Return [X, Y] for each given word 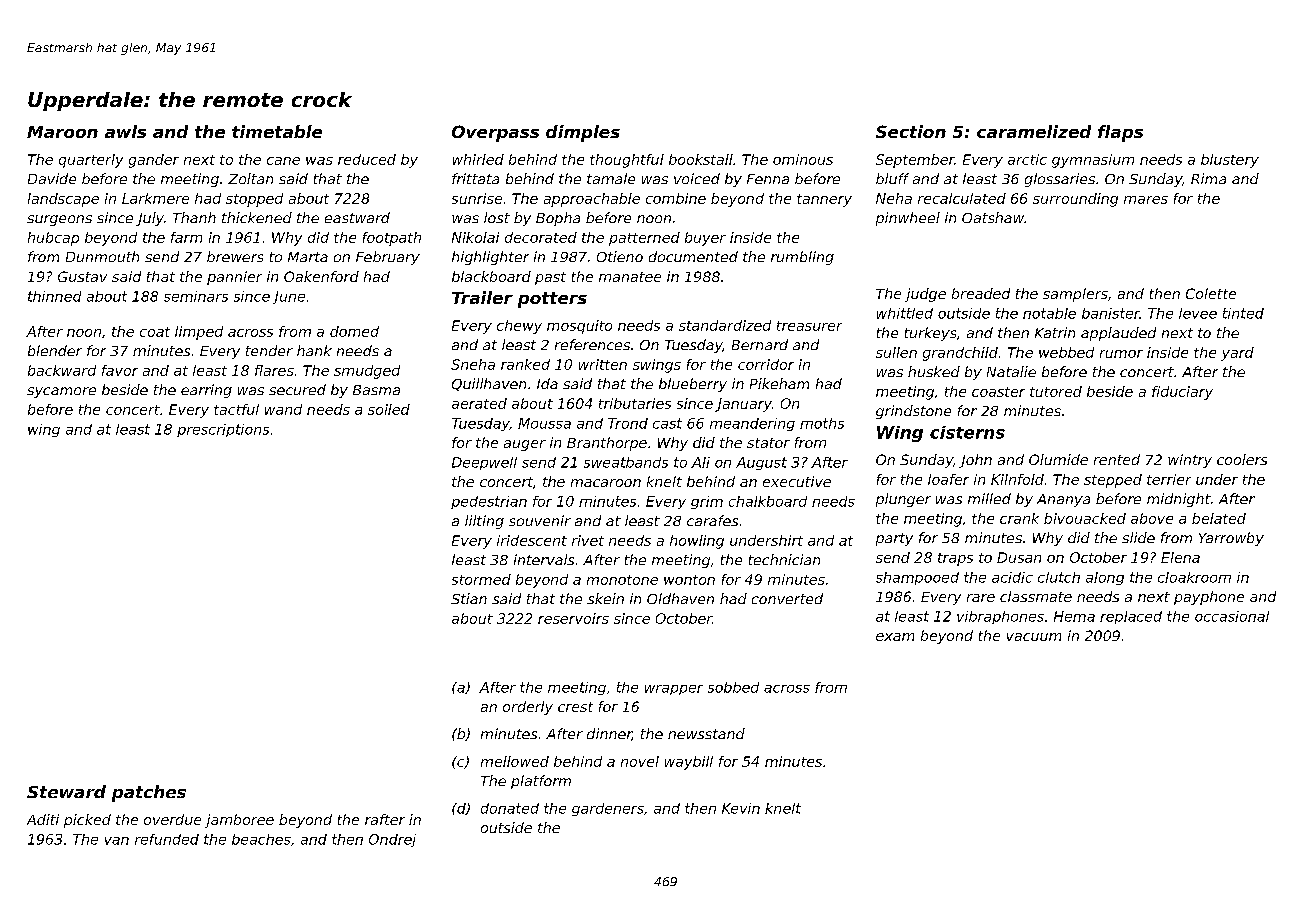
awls [125, 131]
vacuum [1034, 637]
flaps [1120, 133]
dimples [583, 133]
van [117, 841]
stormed [481, 579]
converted [787, 598]
